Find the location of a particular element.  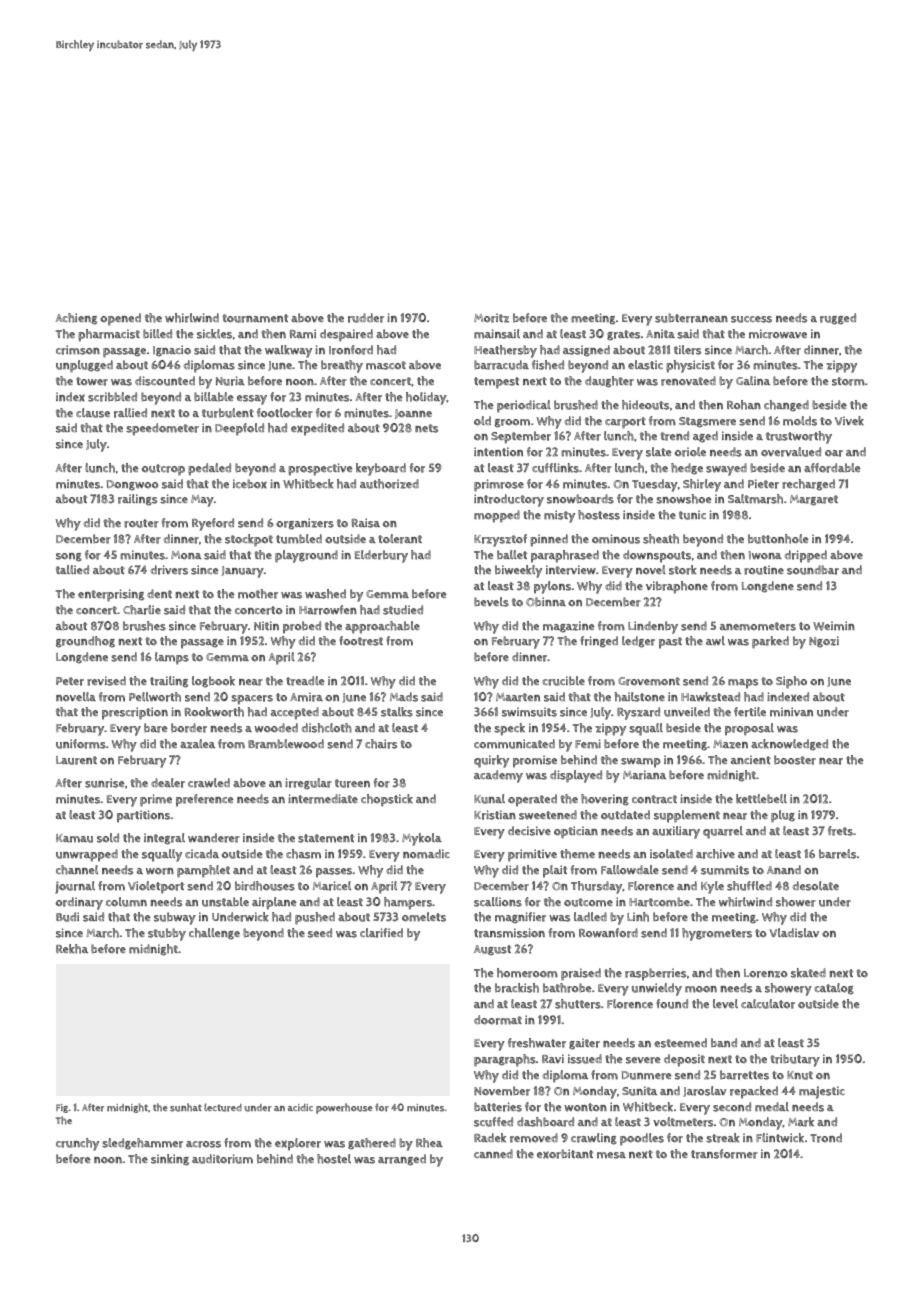

studied is located at coordinates (403, 610).
